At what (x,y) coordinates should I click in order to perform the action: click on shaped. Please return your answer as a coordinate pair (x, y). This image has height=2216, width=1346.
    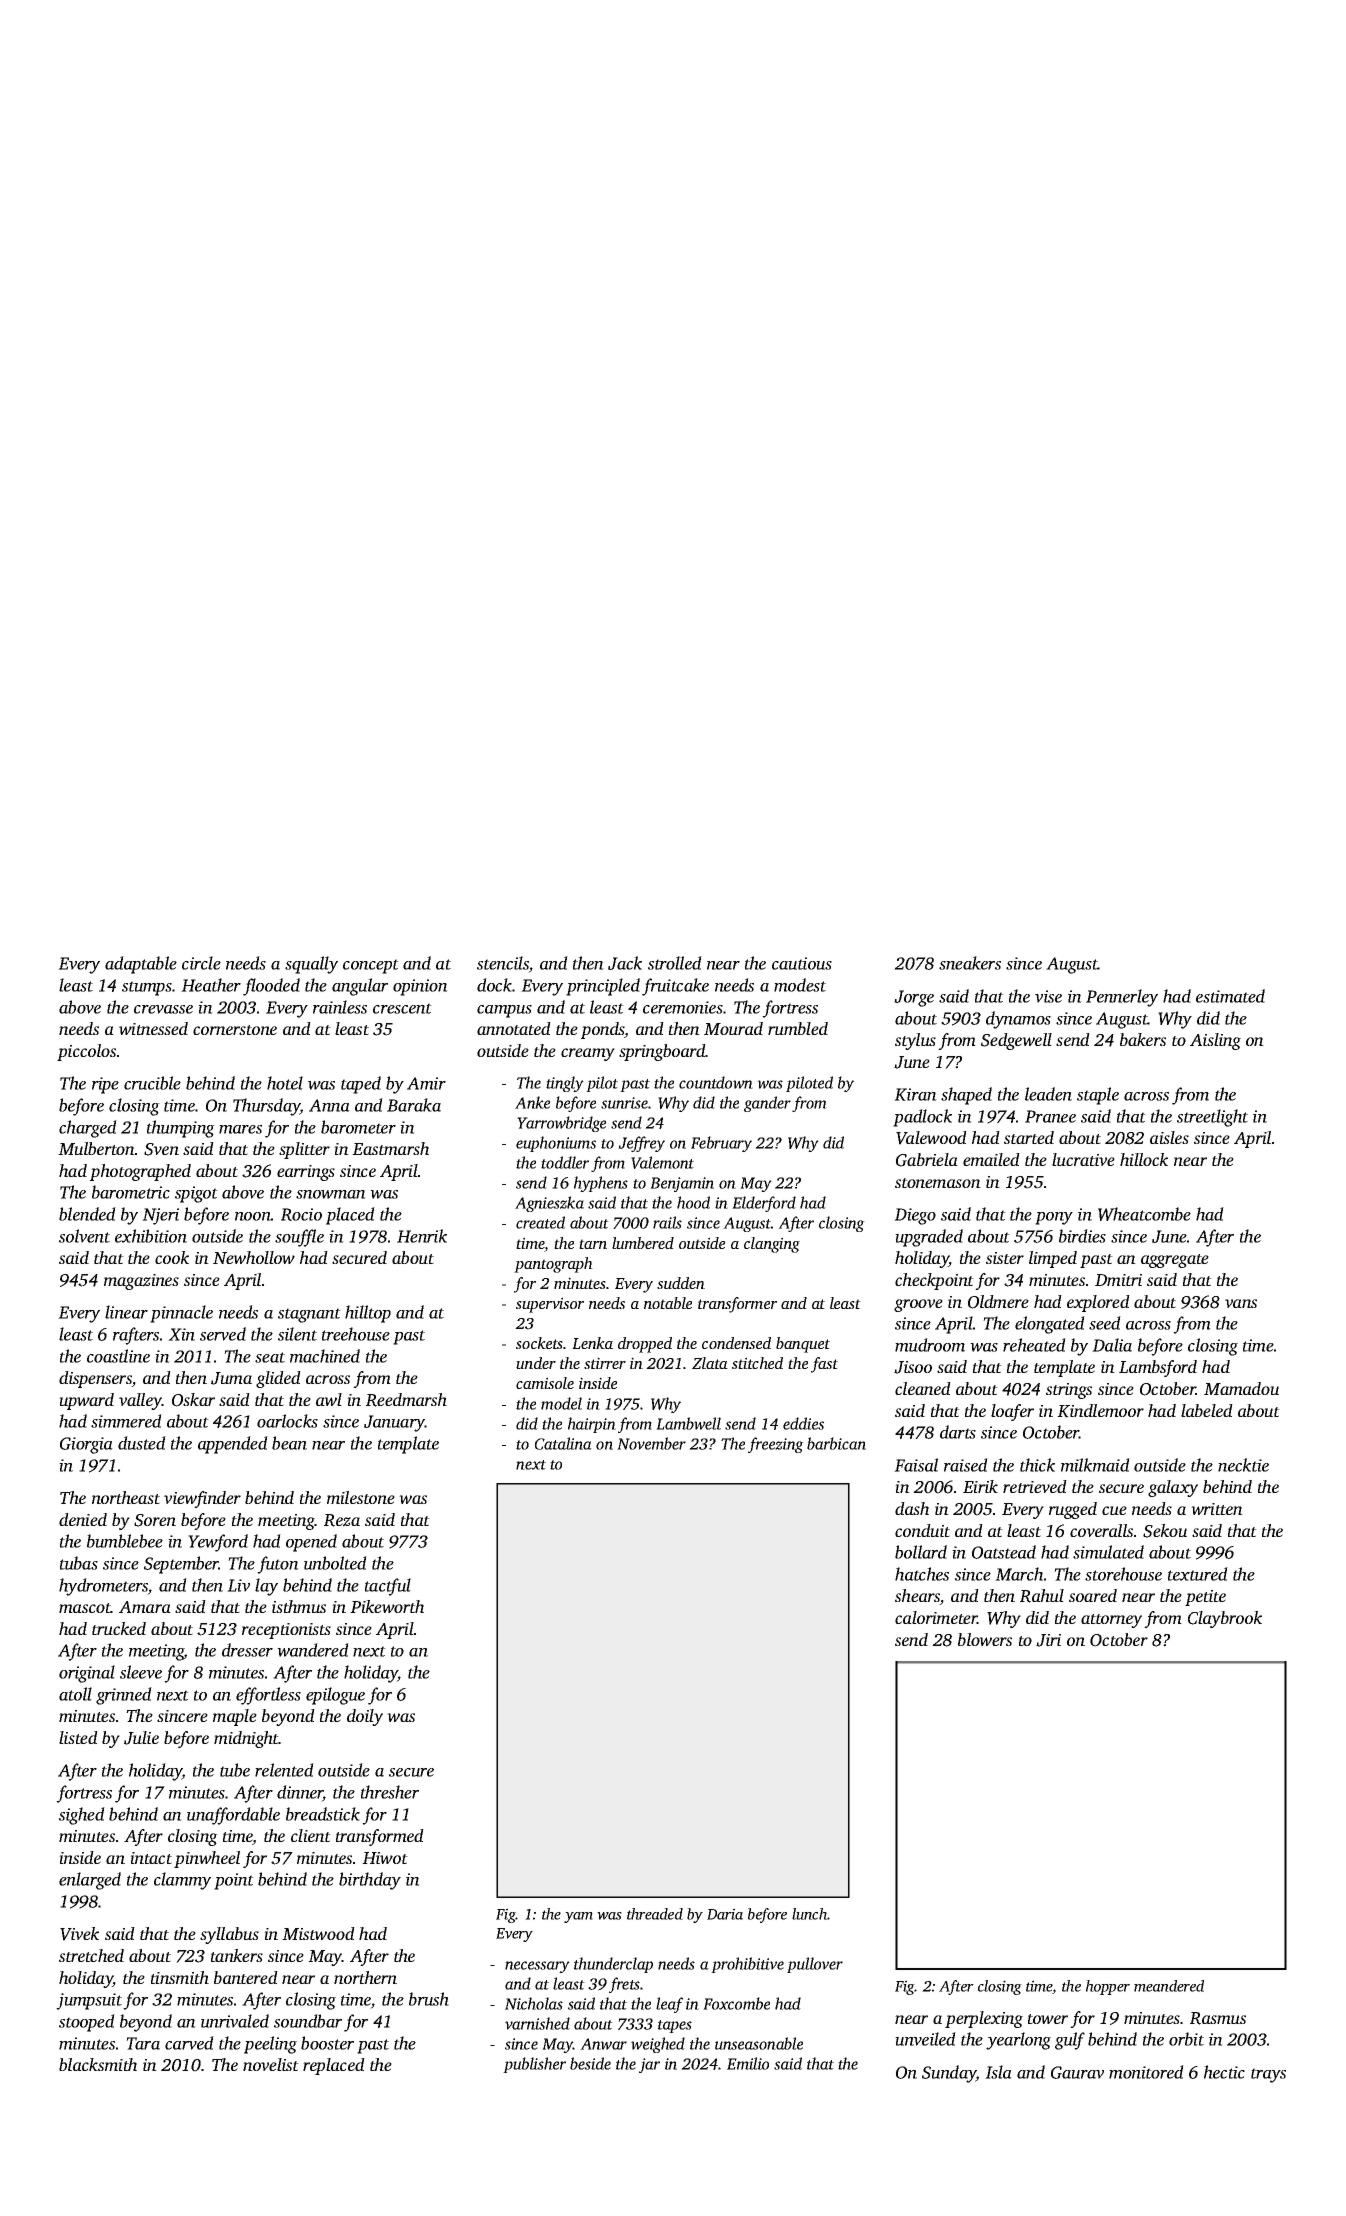
    Looking at the image, I should click on (966, 1096).
